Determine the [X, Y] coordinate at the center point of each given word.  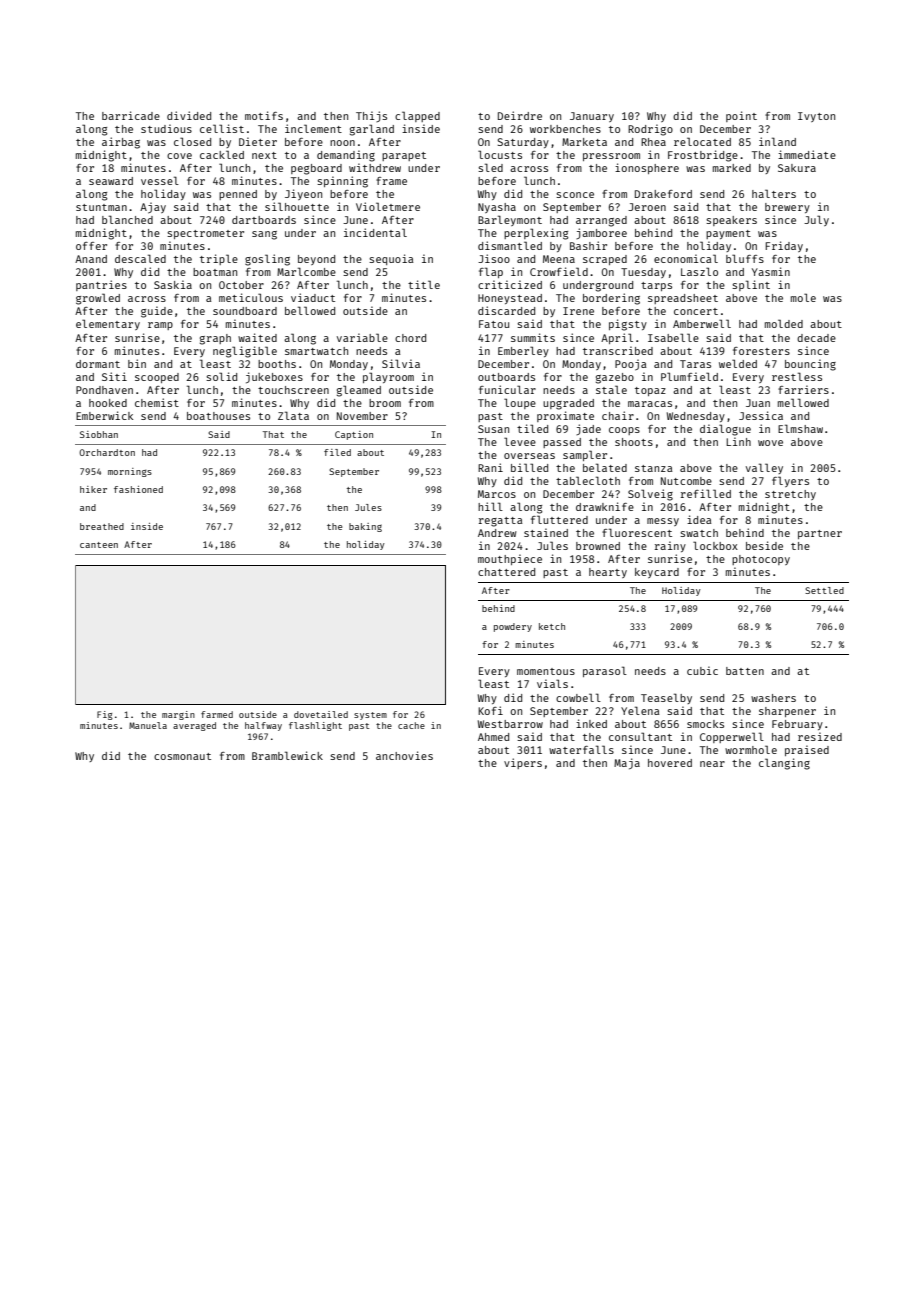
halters [774, 193]
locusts [500, 154]
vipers [523, 763]
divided [189, 115]
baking [365, 527]
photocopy [761, 560]
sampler [585, 455]
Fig [105, 715]
